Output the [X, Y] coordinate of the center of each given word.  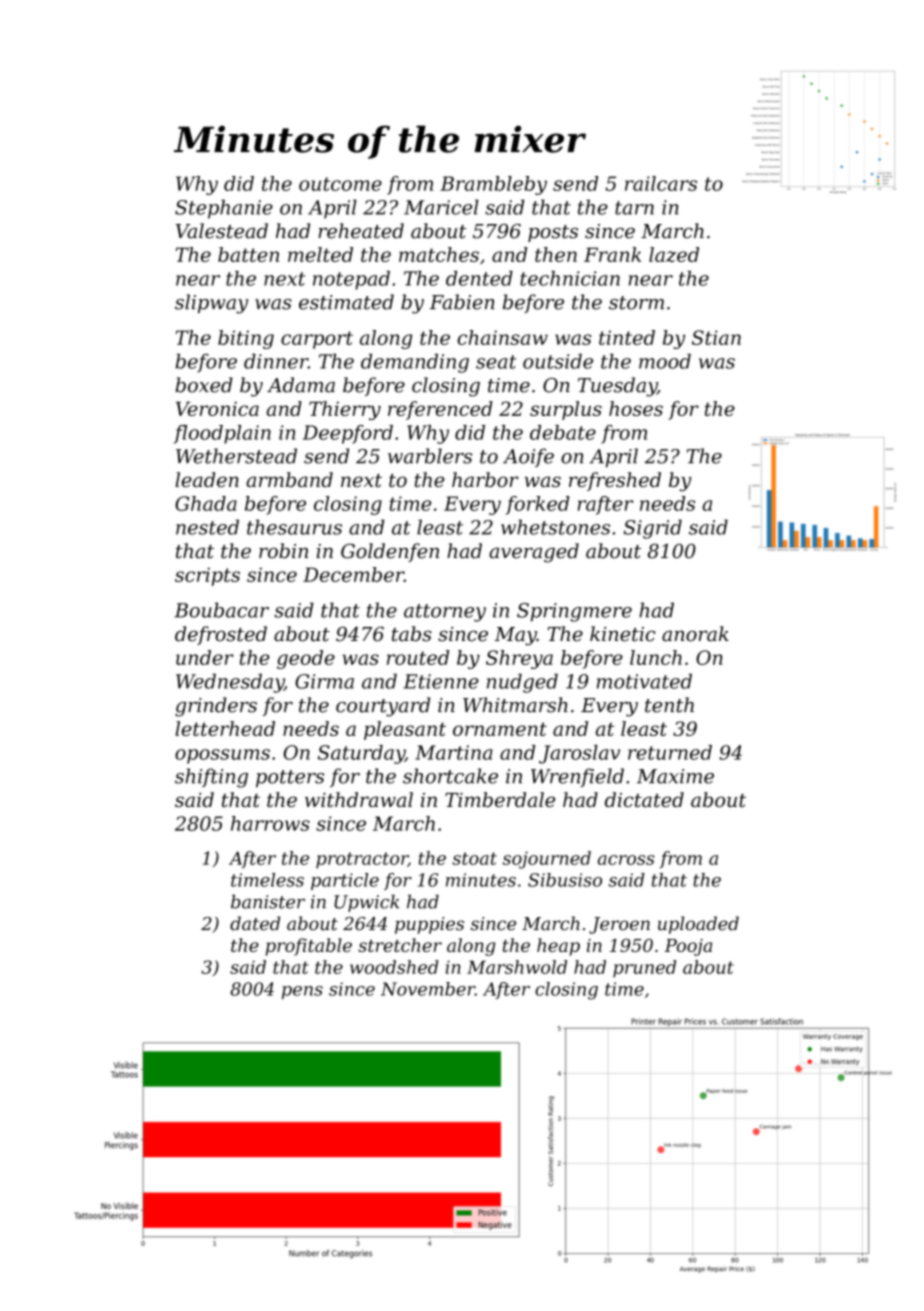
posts [553, 233]
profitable [309, 947]
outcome [340, 184]
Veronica [217, 408]
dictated [644, 799]
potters [290, 778]
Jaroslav [579, 754]
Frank [612, 254]
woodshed [394, 967]
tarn [634, 208]
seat [496, 362]
